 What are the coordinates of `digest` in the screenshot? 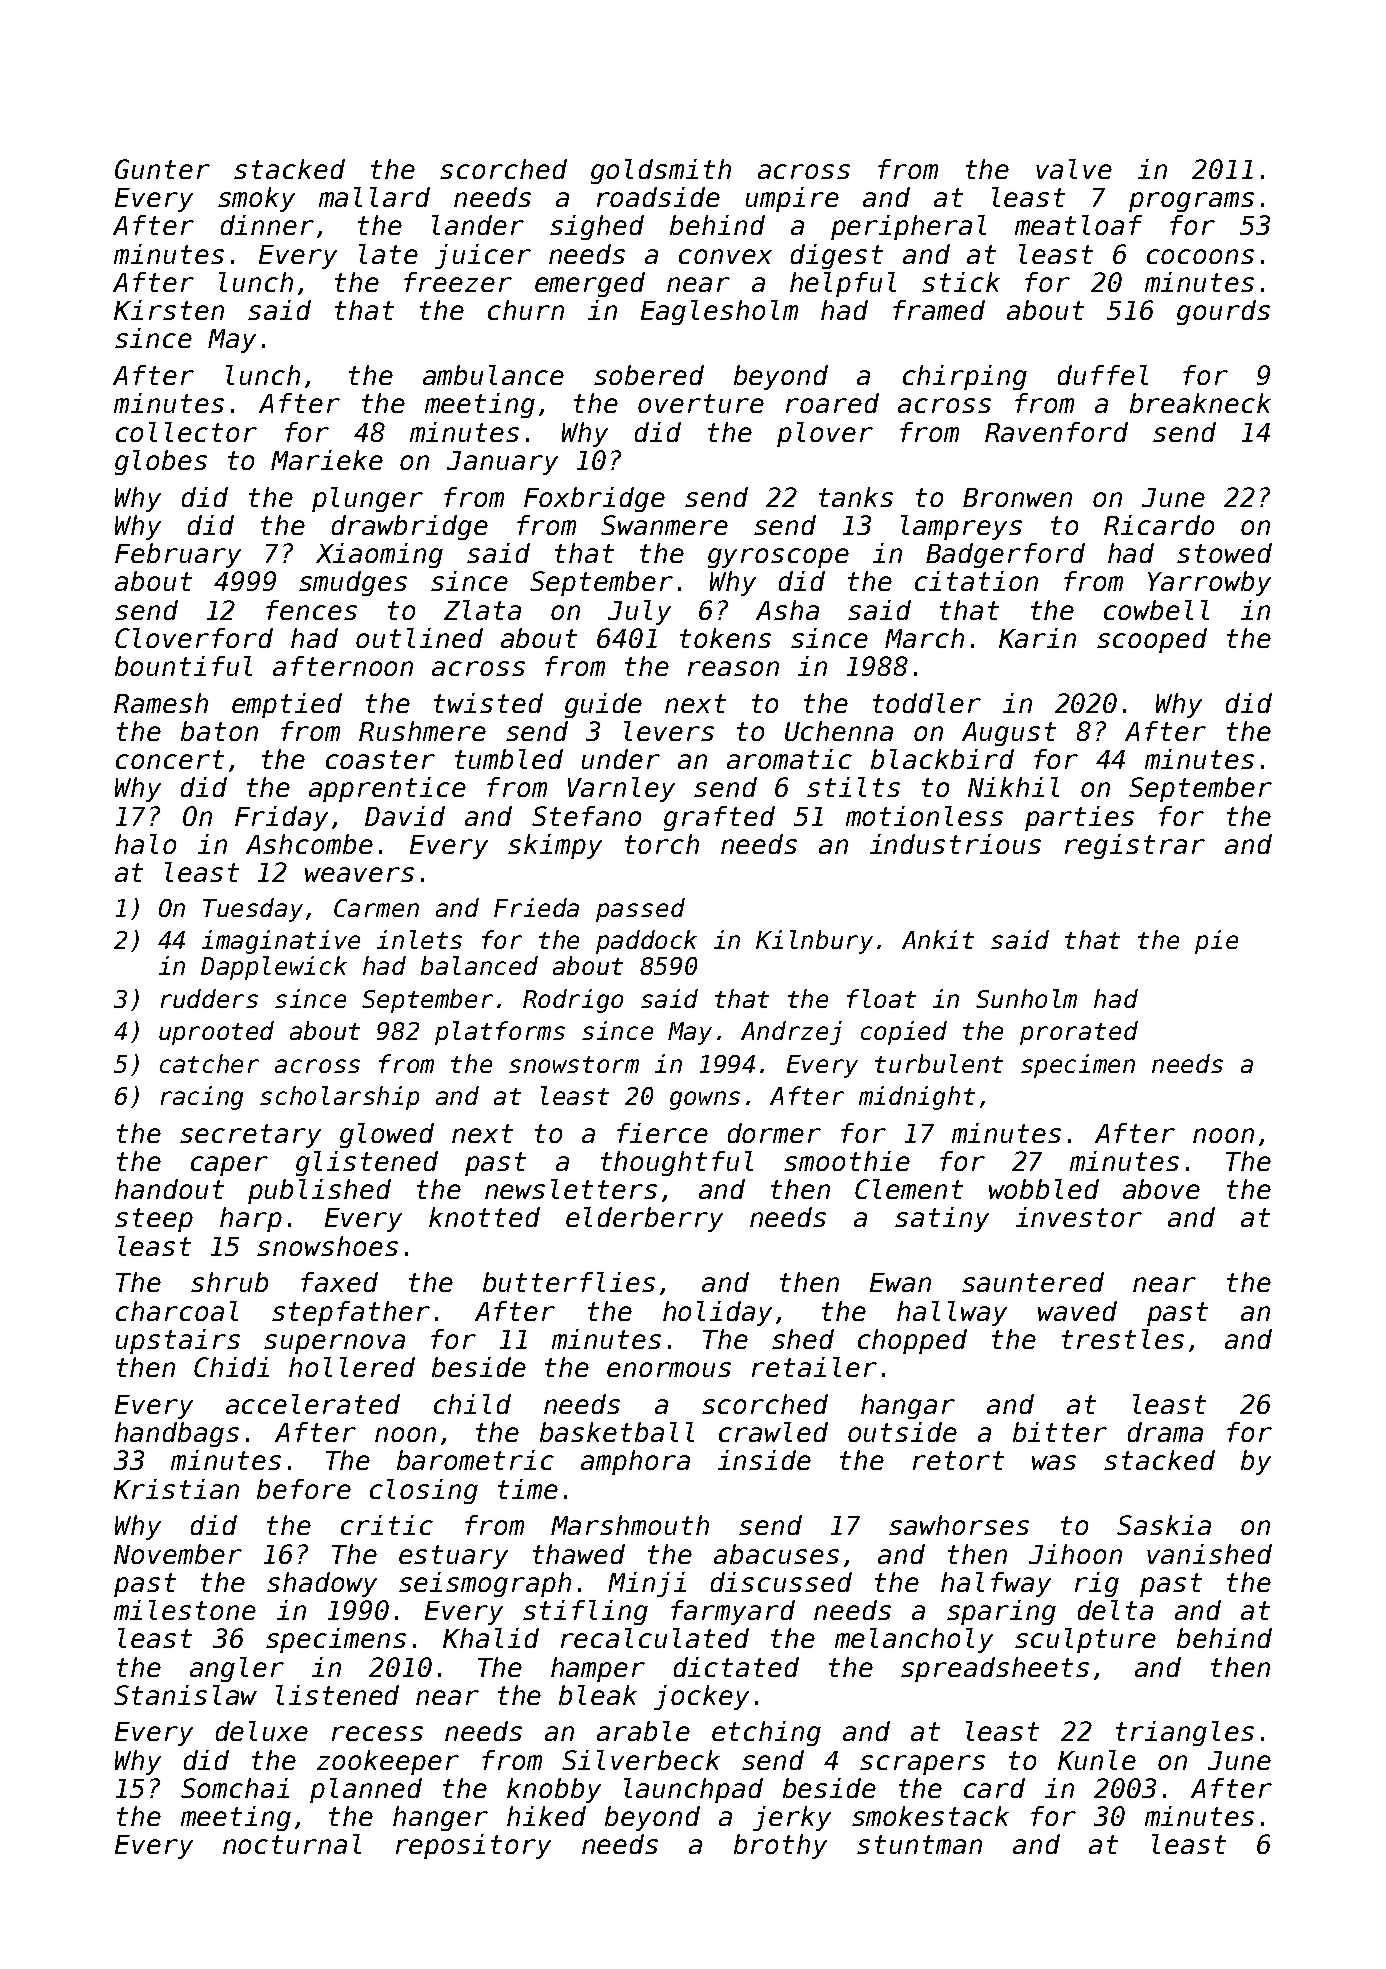 It's located at (837, 256).
